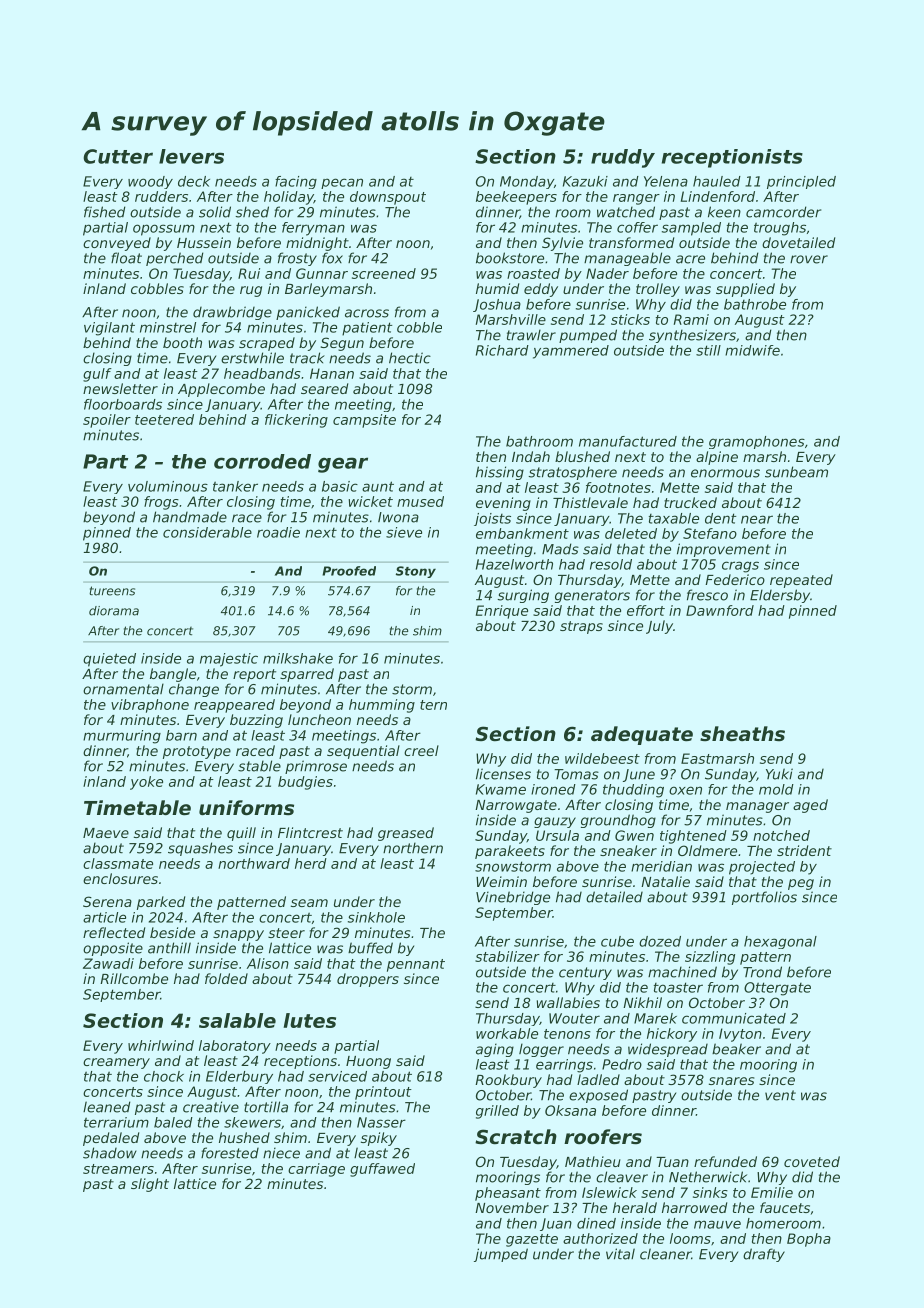  Describe the element at coordinates (316, 1170) in the screenshot. I see `carriage` at that location.
